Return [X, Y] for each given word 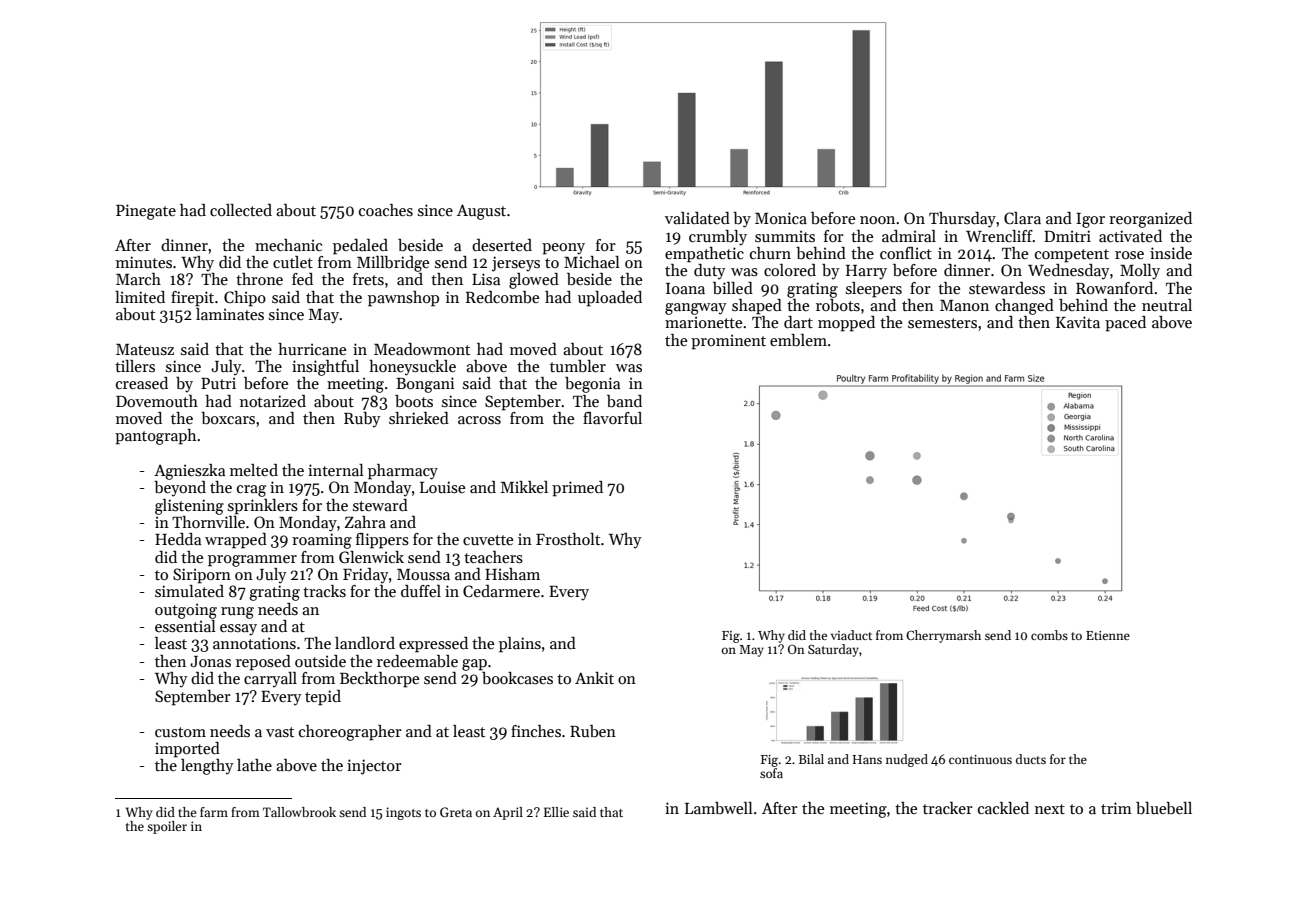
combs [1049, 635]
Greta [456, 812]
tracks [324, 591]
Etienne [1108, 635]
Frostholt [568, 539]
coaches [386, 210]
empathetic [704, 255]
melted [254, 470]
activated [1130, 236]
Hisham [512, 574]
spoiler [167, 827]
